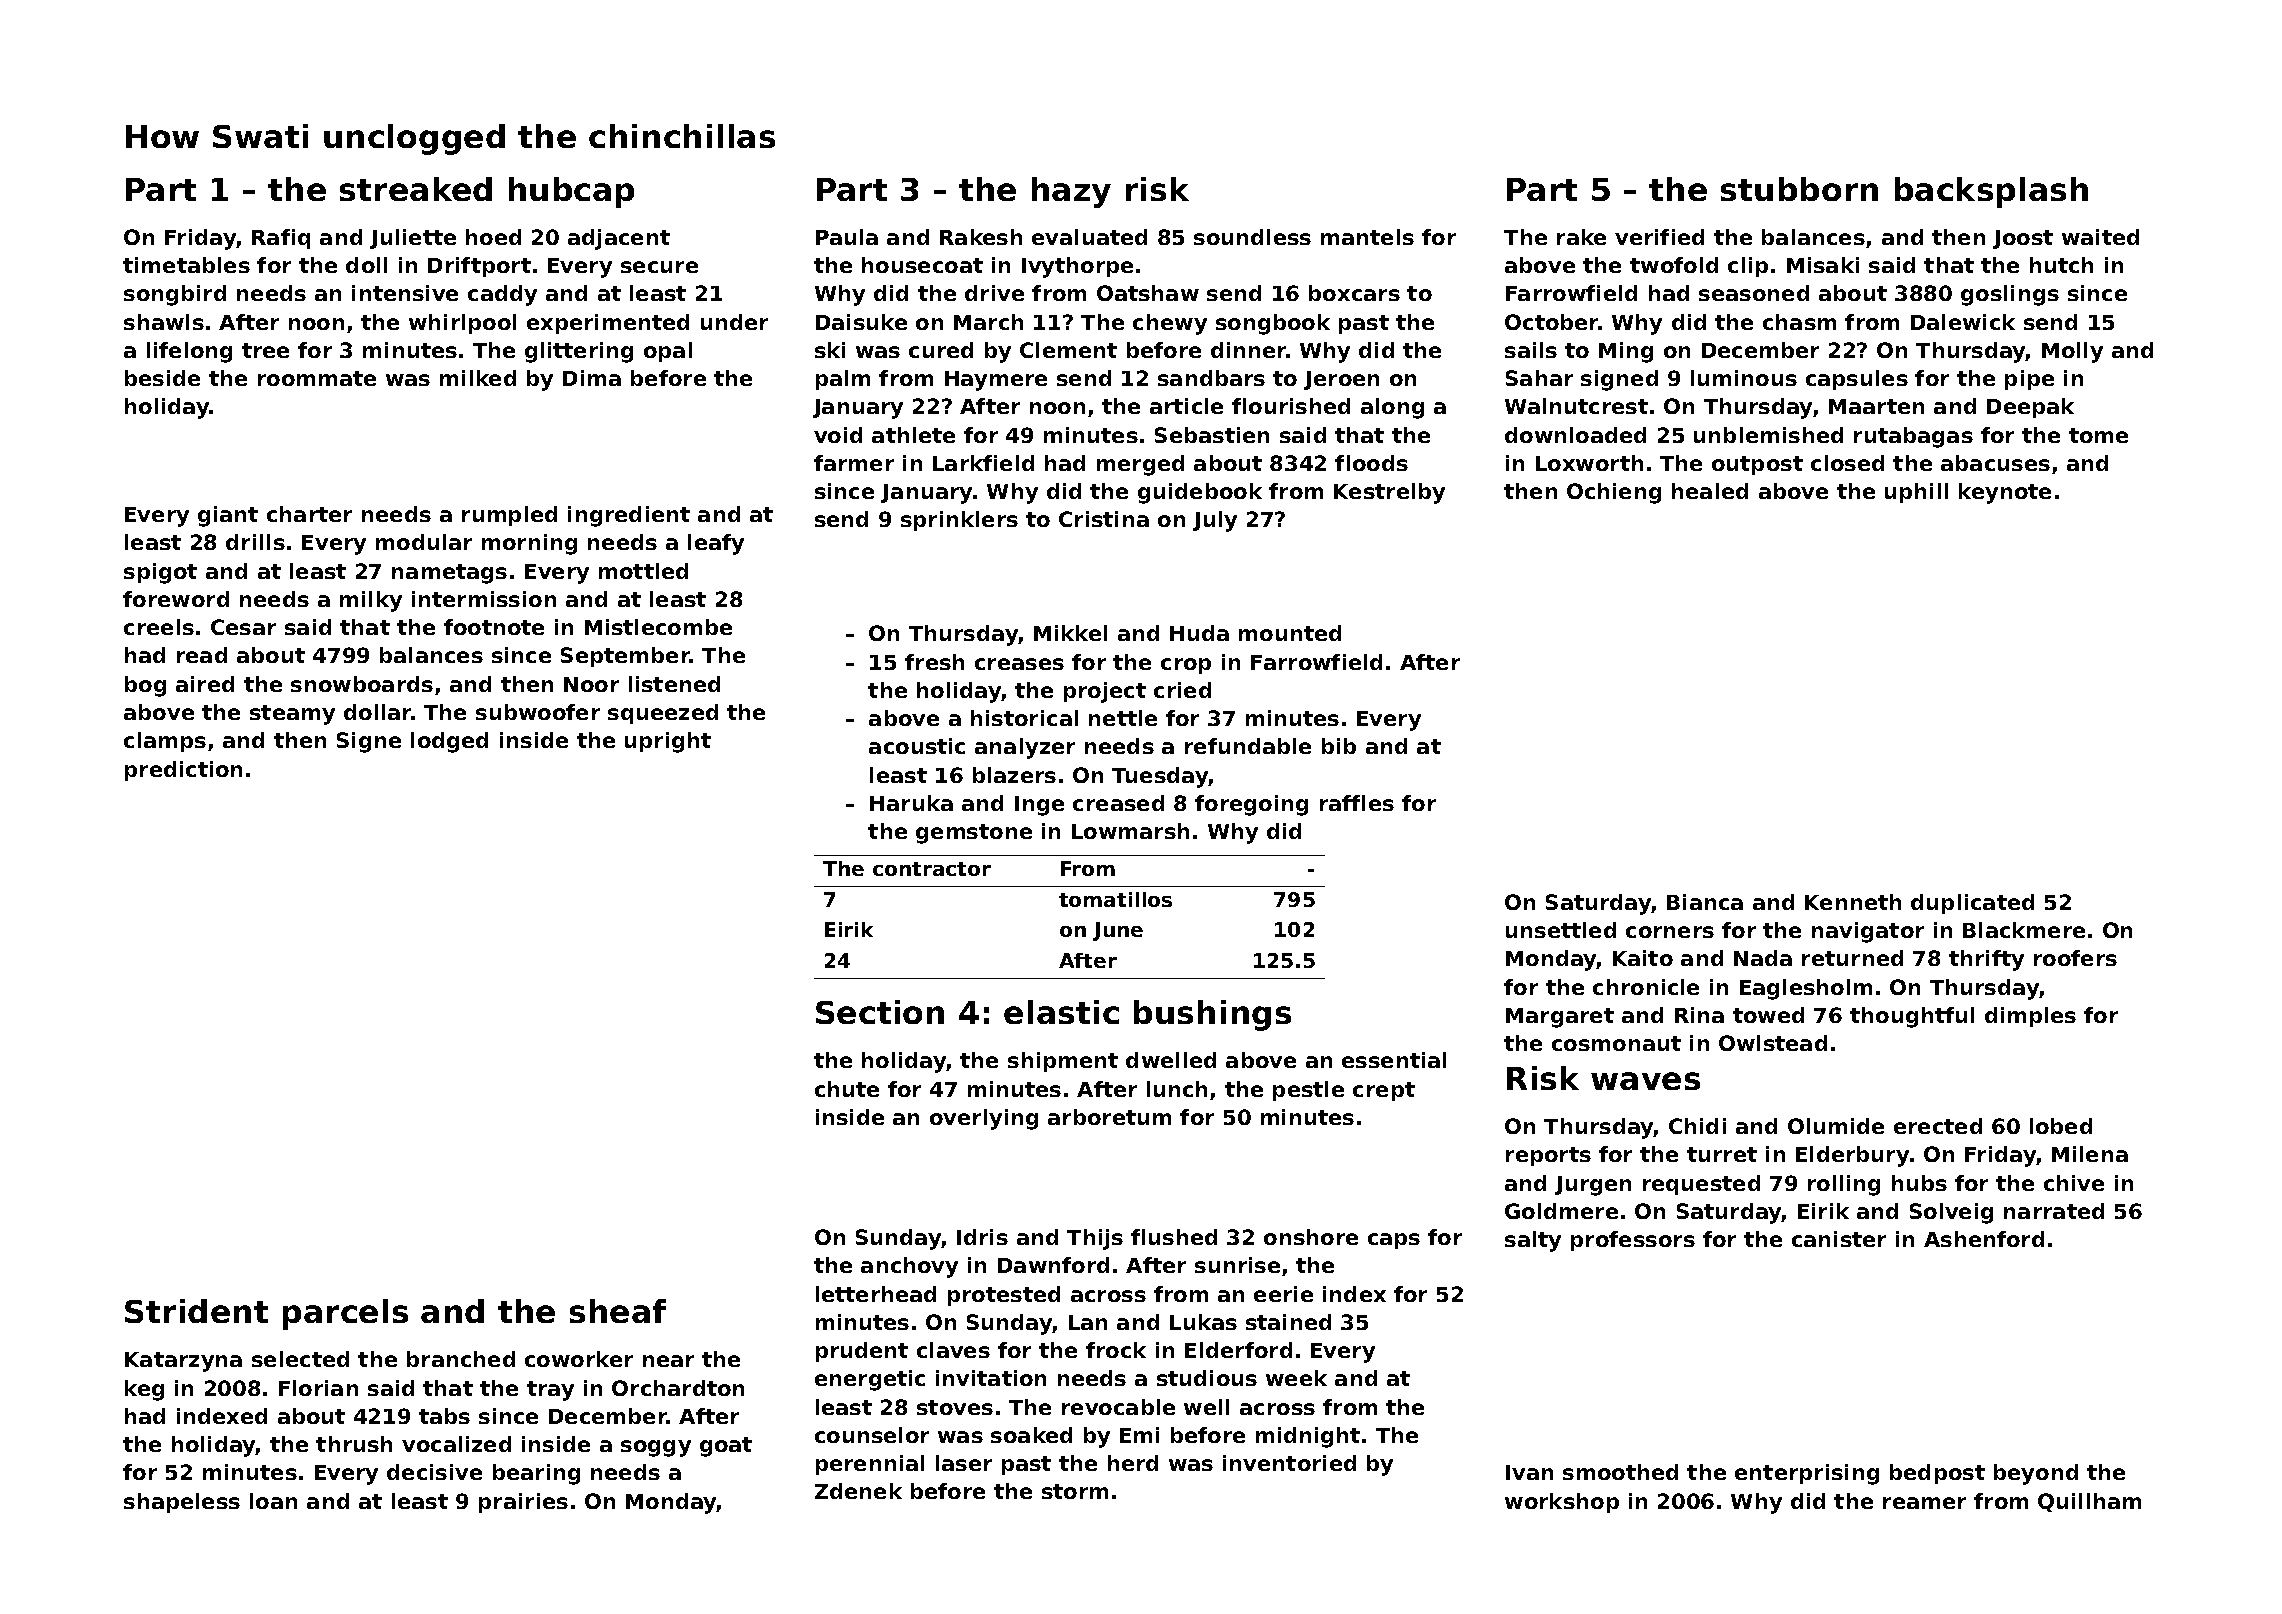 The width and height of the image is (2282, 1614). What do you see at coordinates (1916, 493) in the image?
I see `uphill` at bounding box center [1916, 493].
